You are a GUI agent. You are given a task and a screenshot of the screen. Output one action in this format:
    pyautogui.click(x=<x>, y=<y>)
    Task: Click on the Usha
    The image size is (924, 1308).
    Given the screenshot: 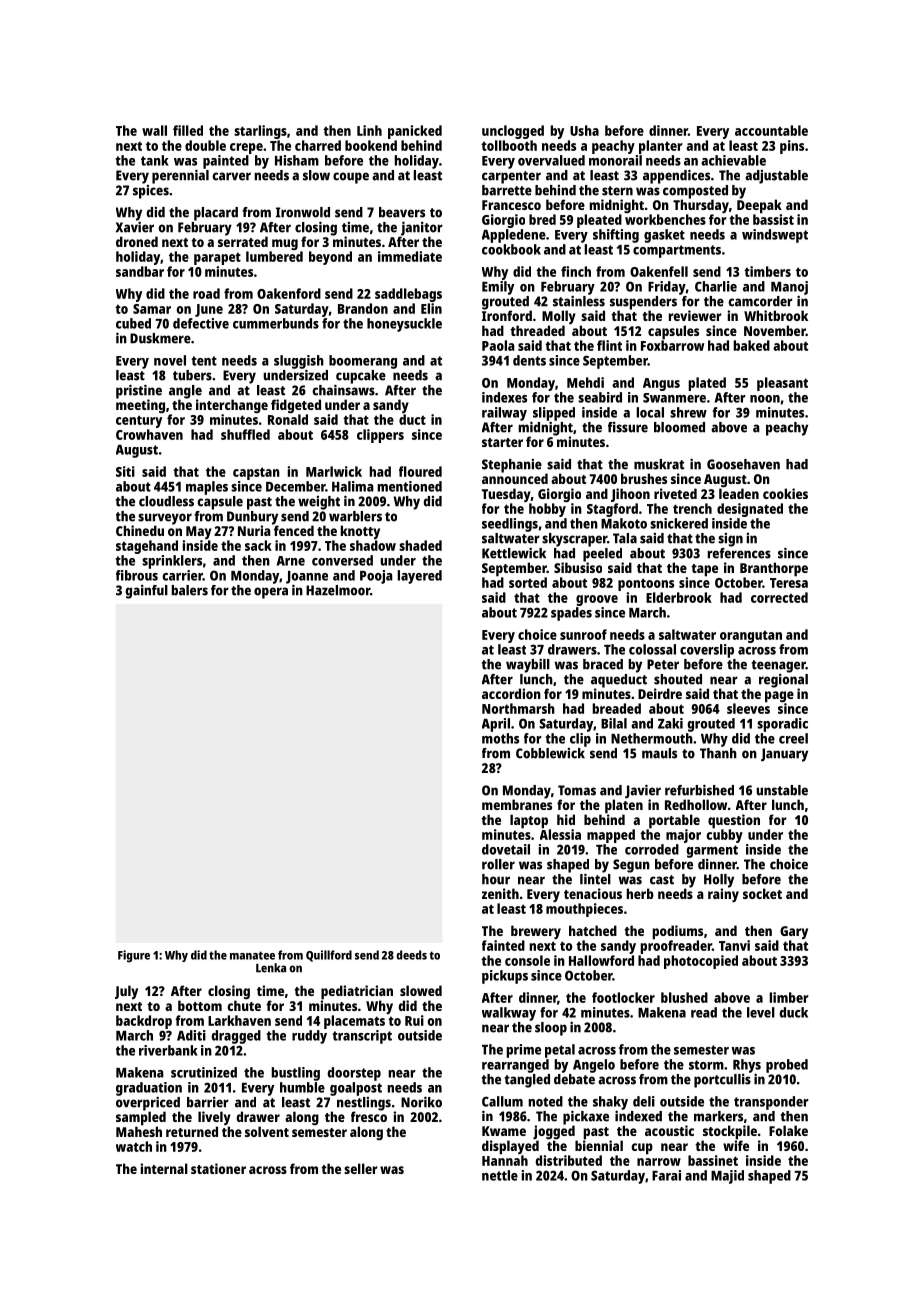 What is the action you would take?
    pyautogui.click(x=584, y=130)
